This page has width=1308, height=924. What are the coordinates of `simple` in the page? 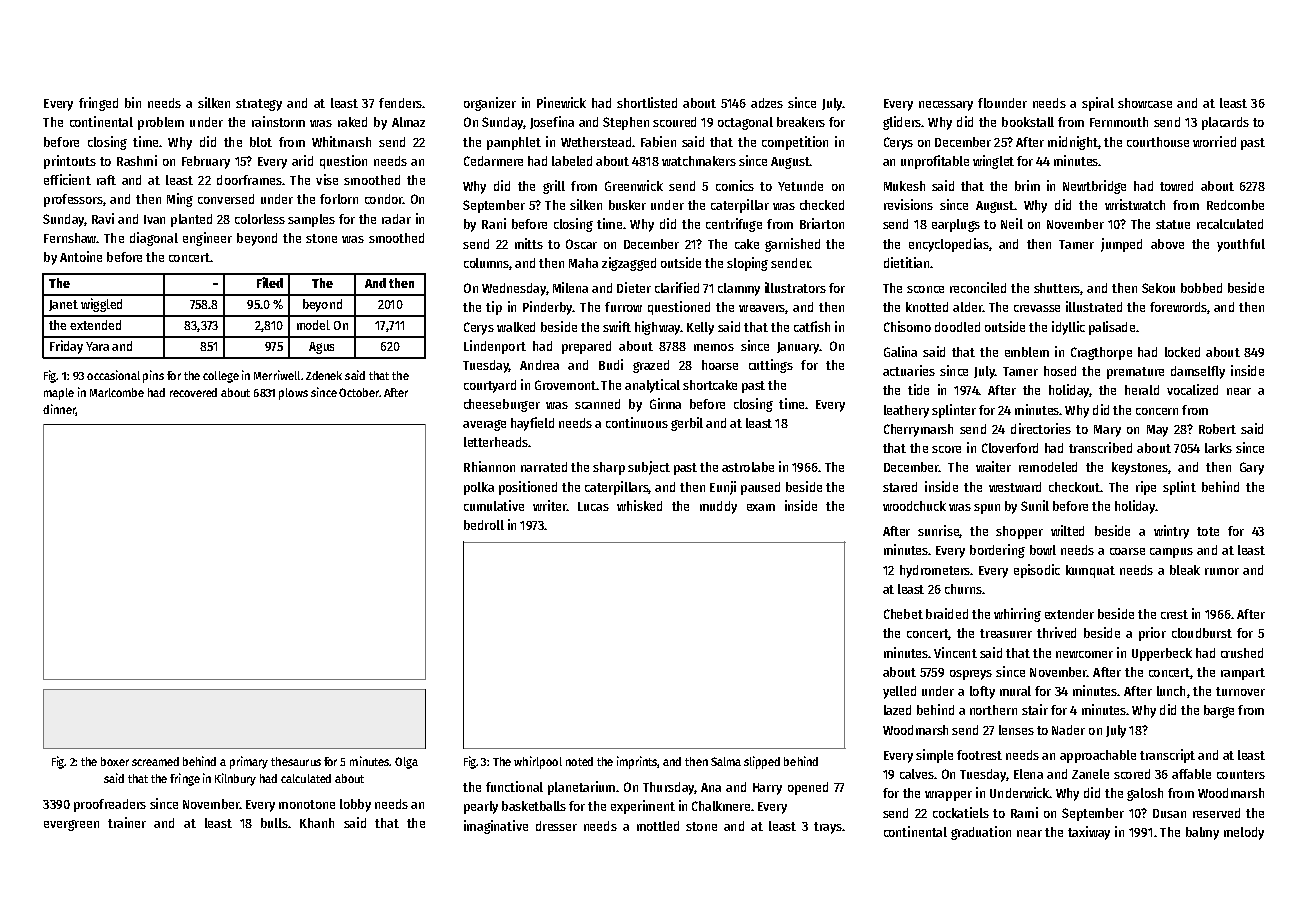 It's located at (934, 756).
